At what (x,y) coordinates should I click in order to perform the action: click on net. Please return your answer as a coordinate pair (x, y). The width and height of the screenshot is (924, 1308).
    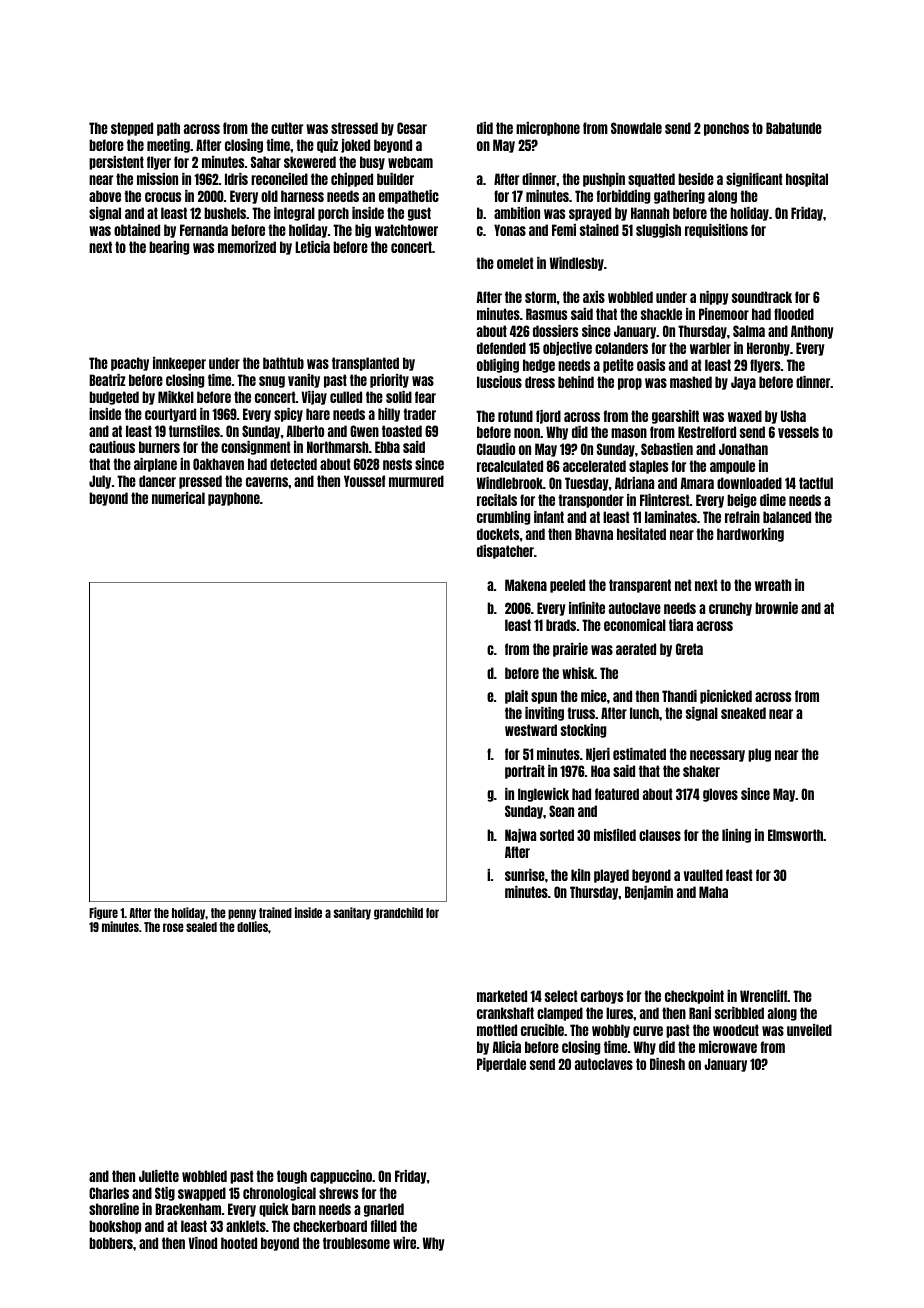
    Looking at the image, I should click on (683, 585).
